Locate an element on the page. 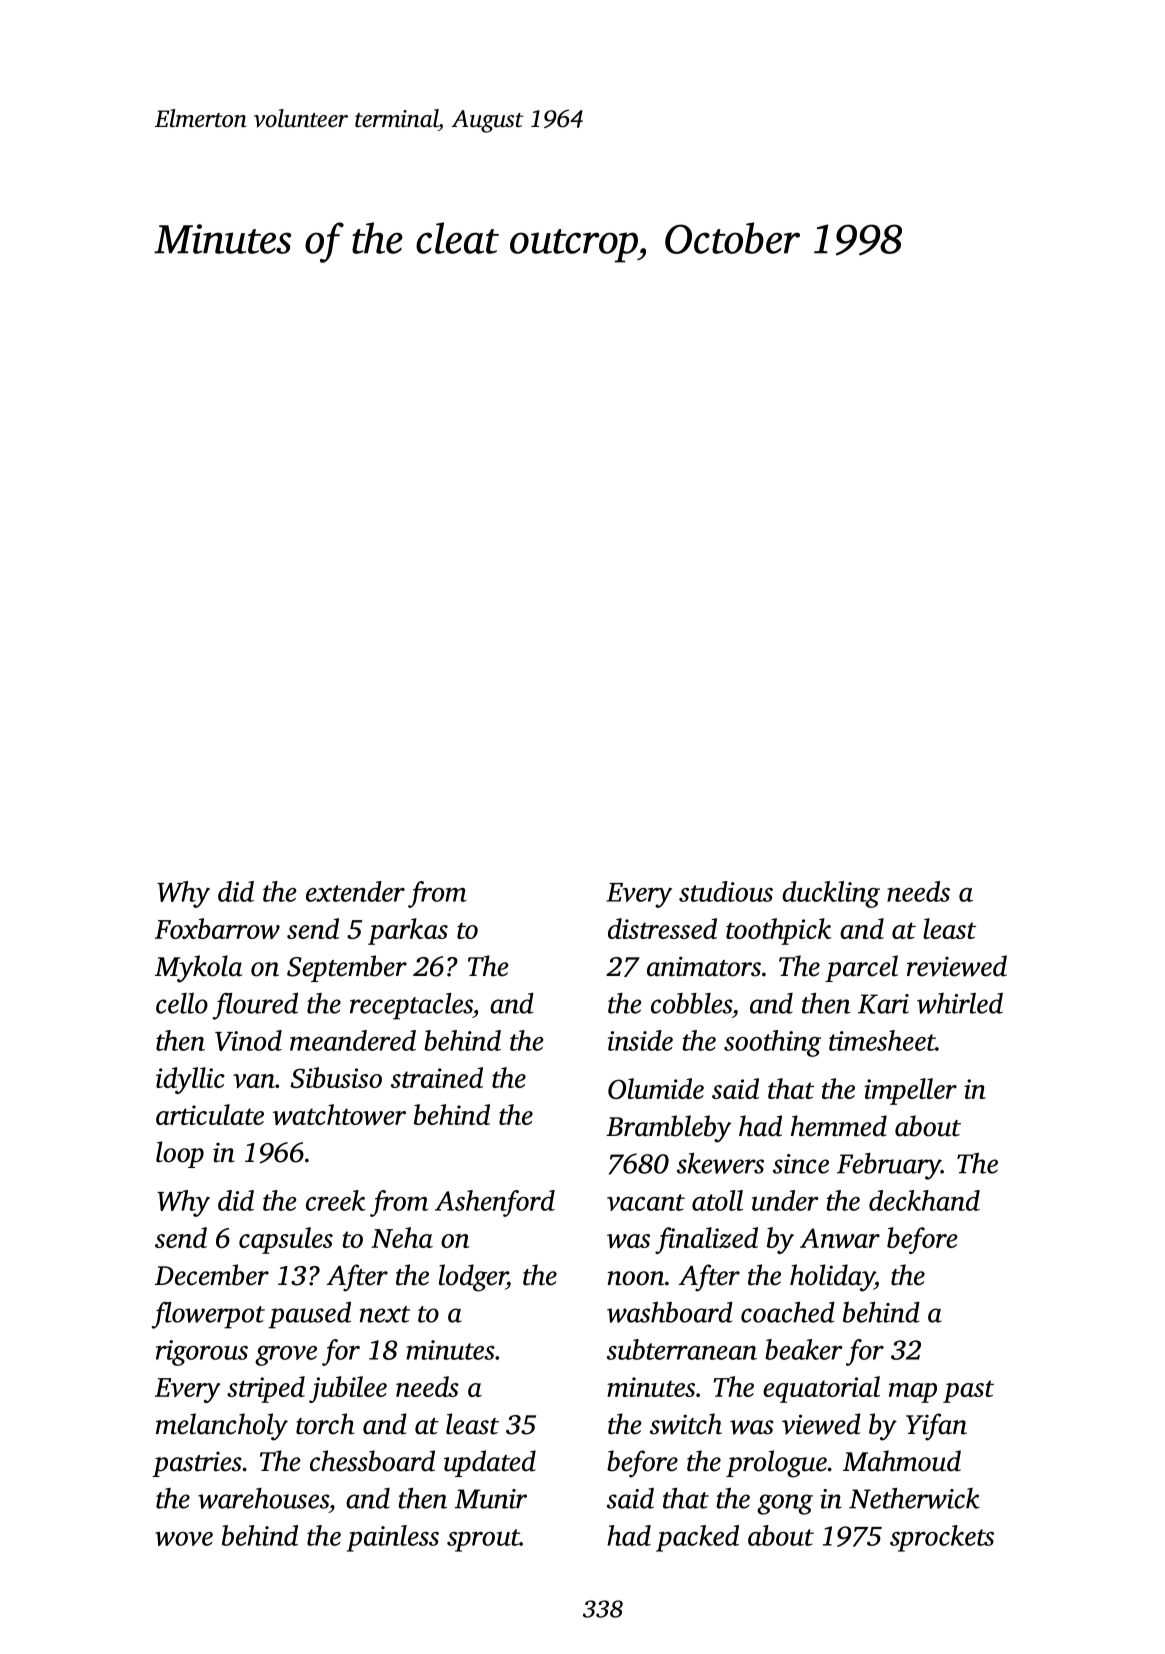 Image resolution: width=1165 pixels, height=1654 pixels. under is located at coordinates (785, 1200).
